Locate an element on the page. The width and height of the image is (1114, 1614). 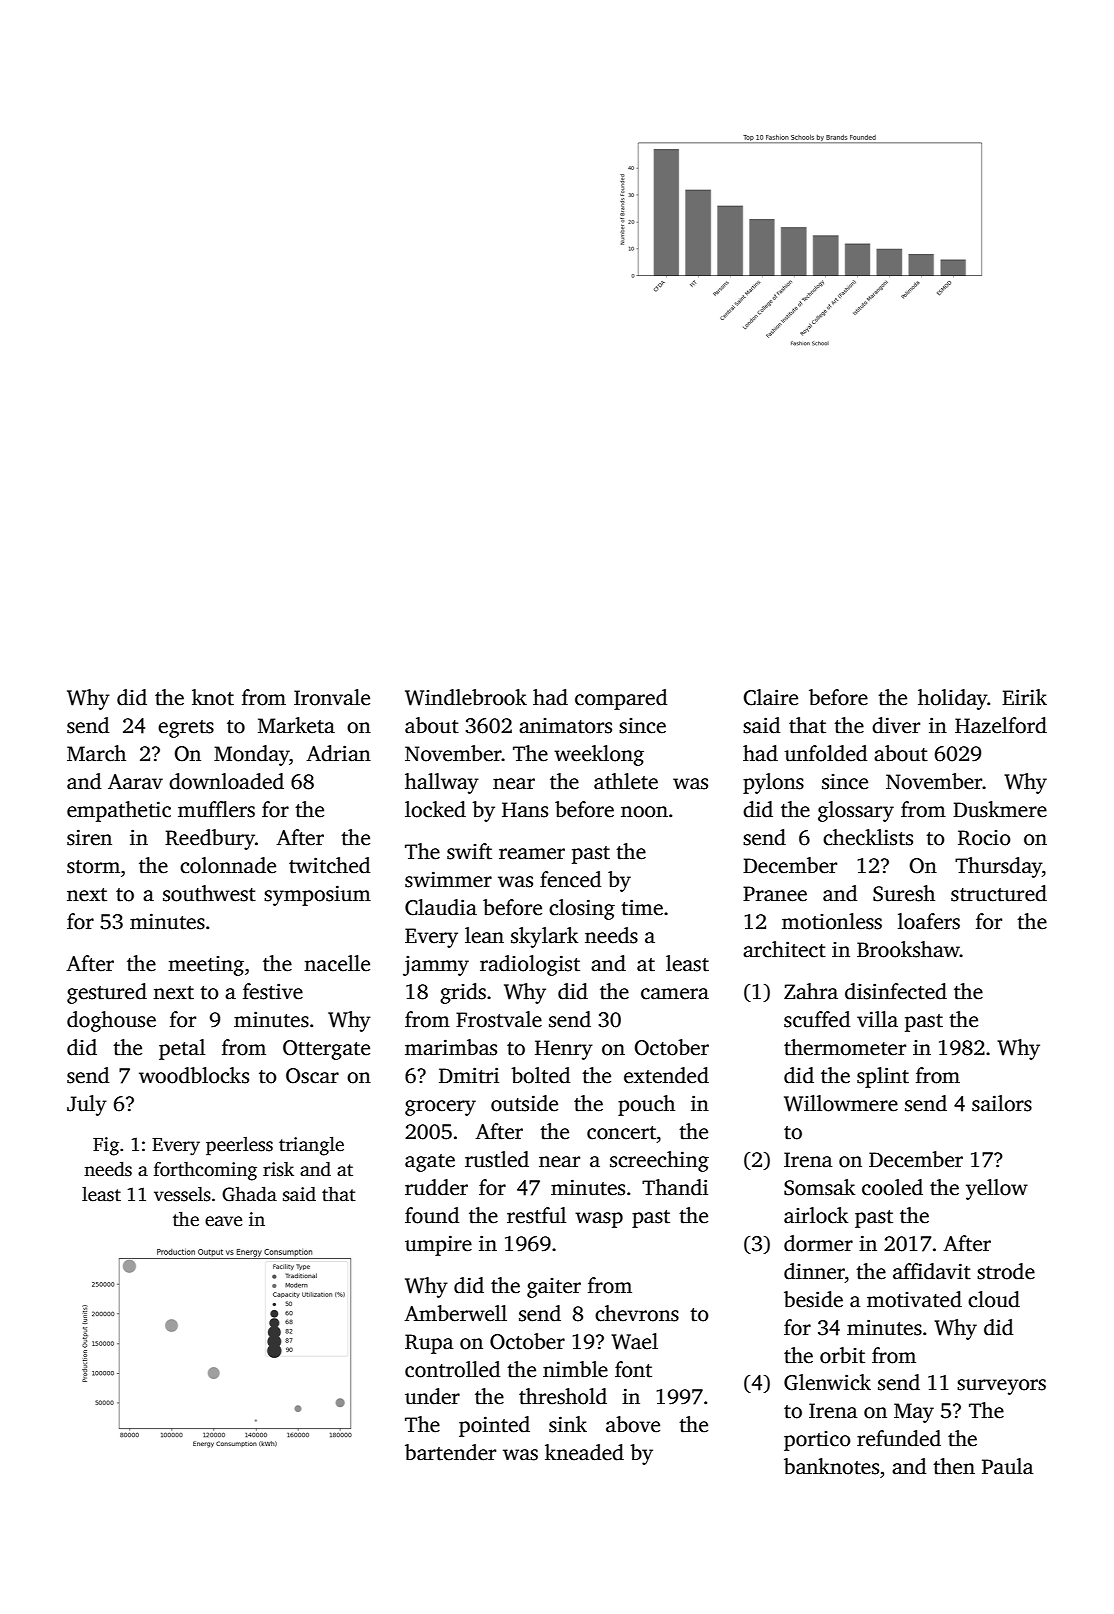
villa is located at coordinates (877, 1019).
